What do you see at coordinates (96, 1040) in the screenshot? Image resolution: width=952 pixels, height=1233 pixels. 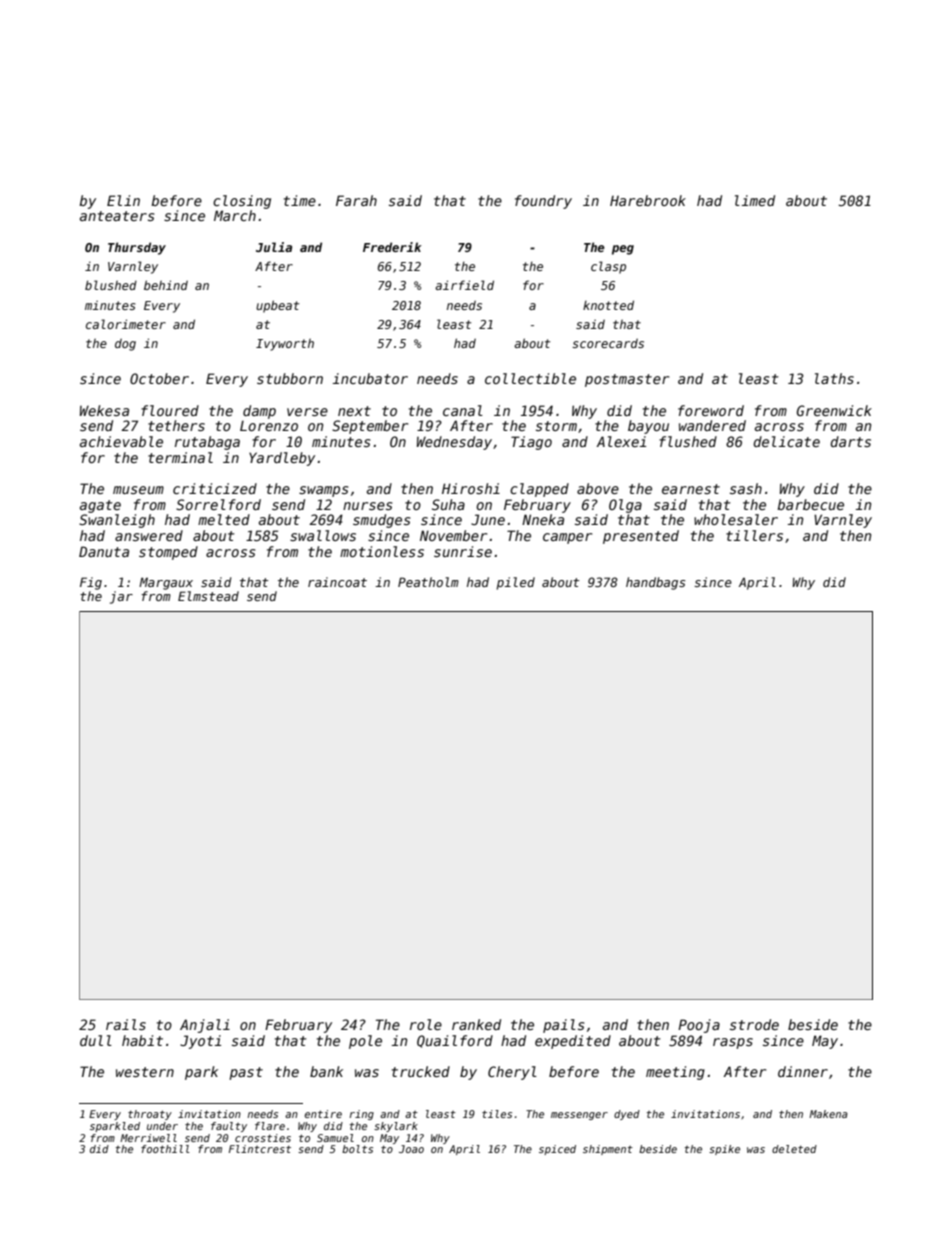 I see `dull` at bounding box center [96, 1040].
